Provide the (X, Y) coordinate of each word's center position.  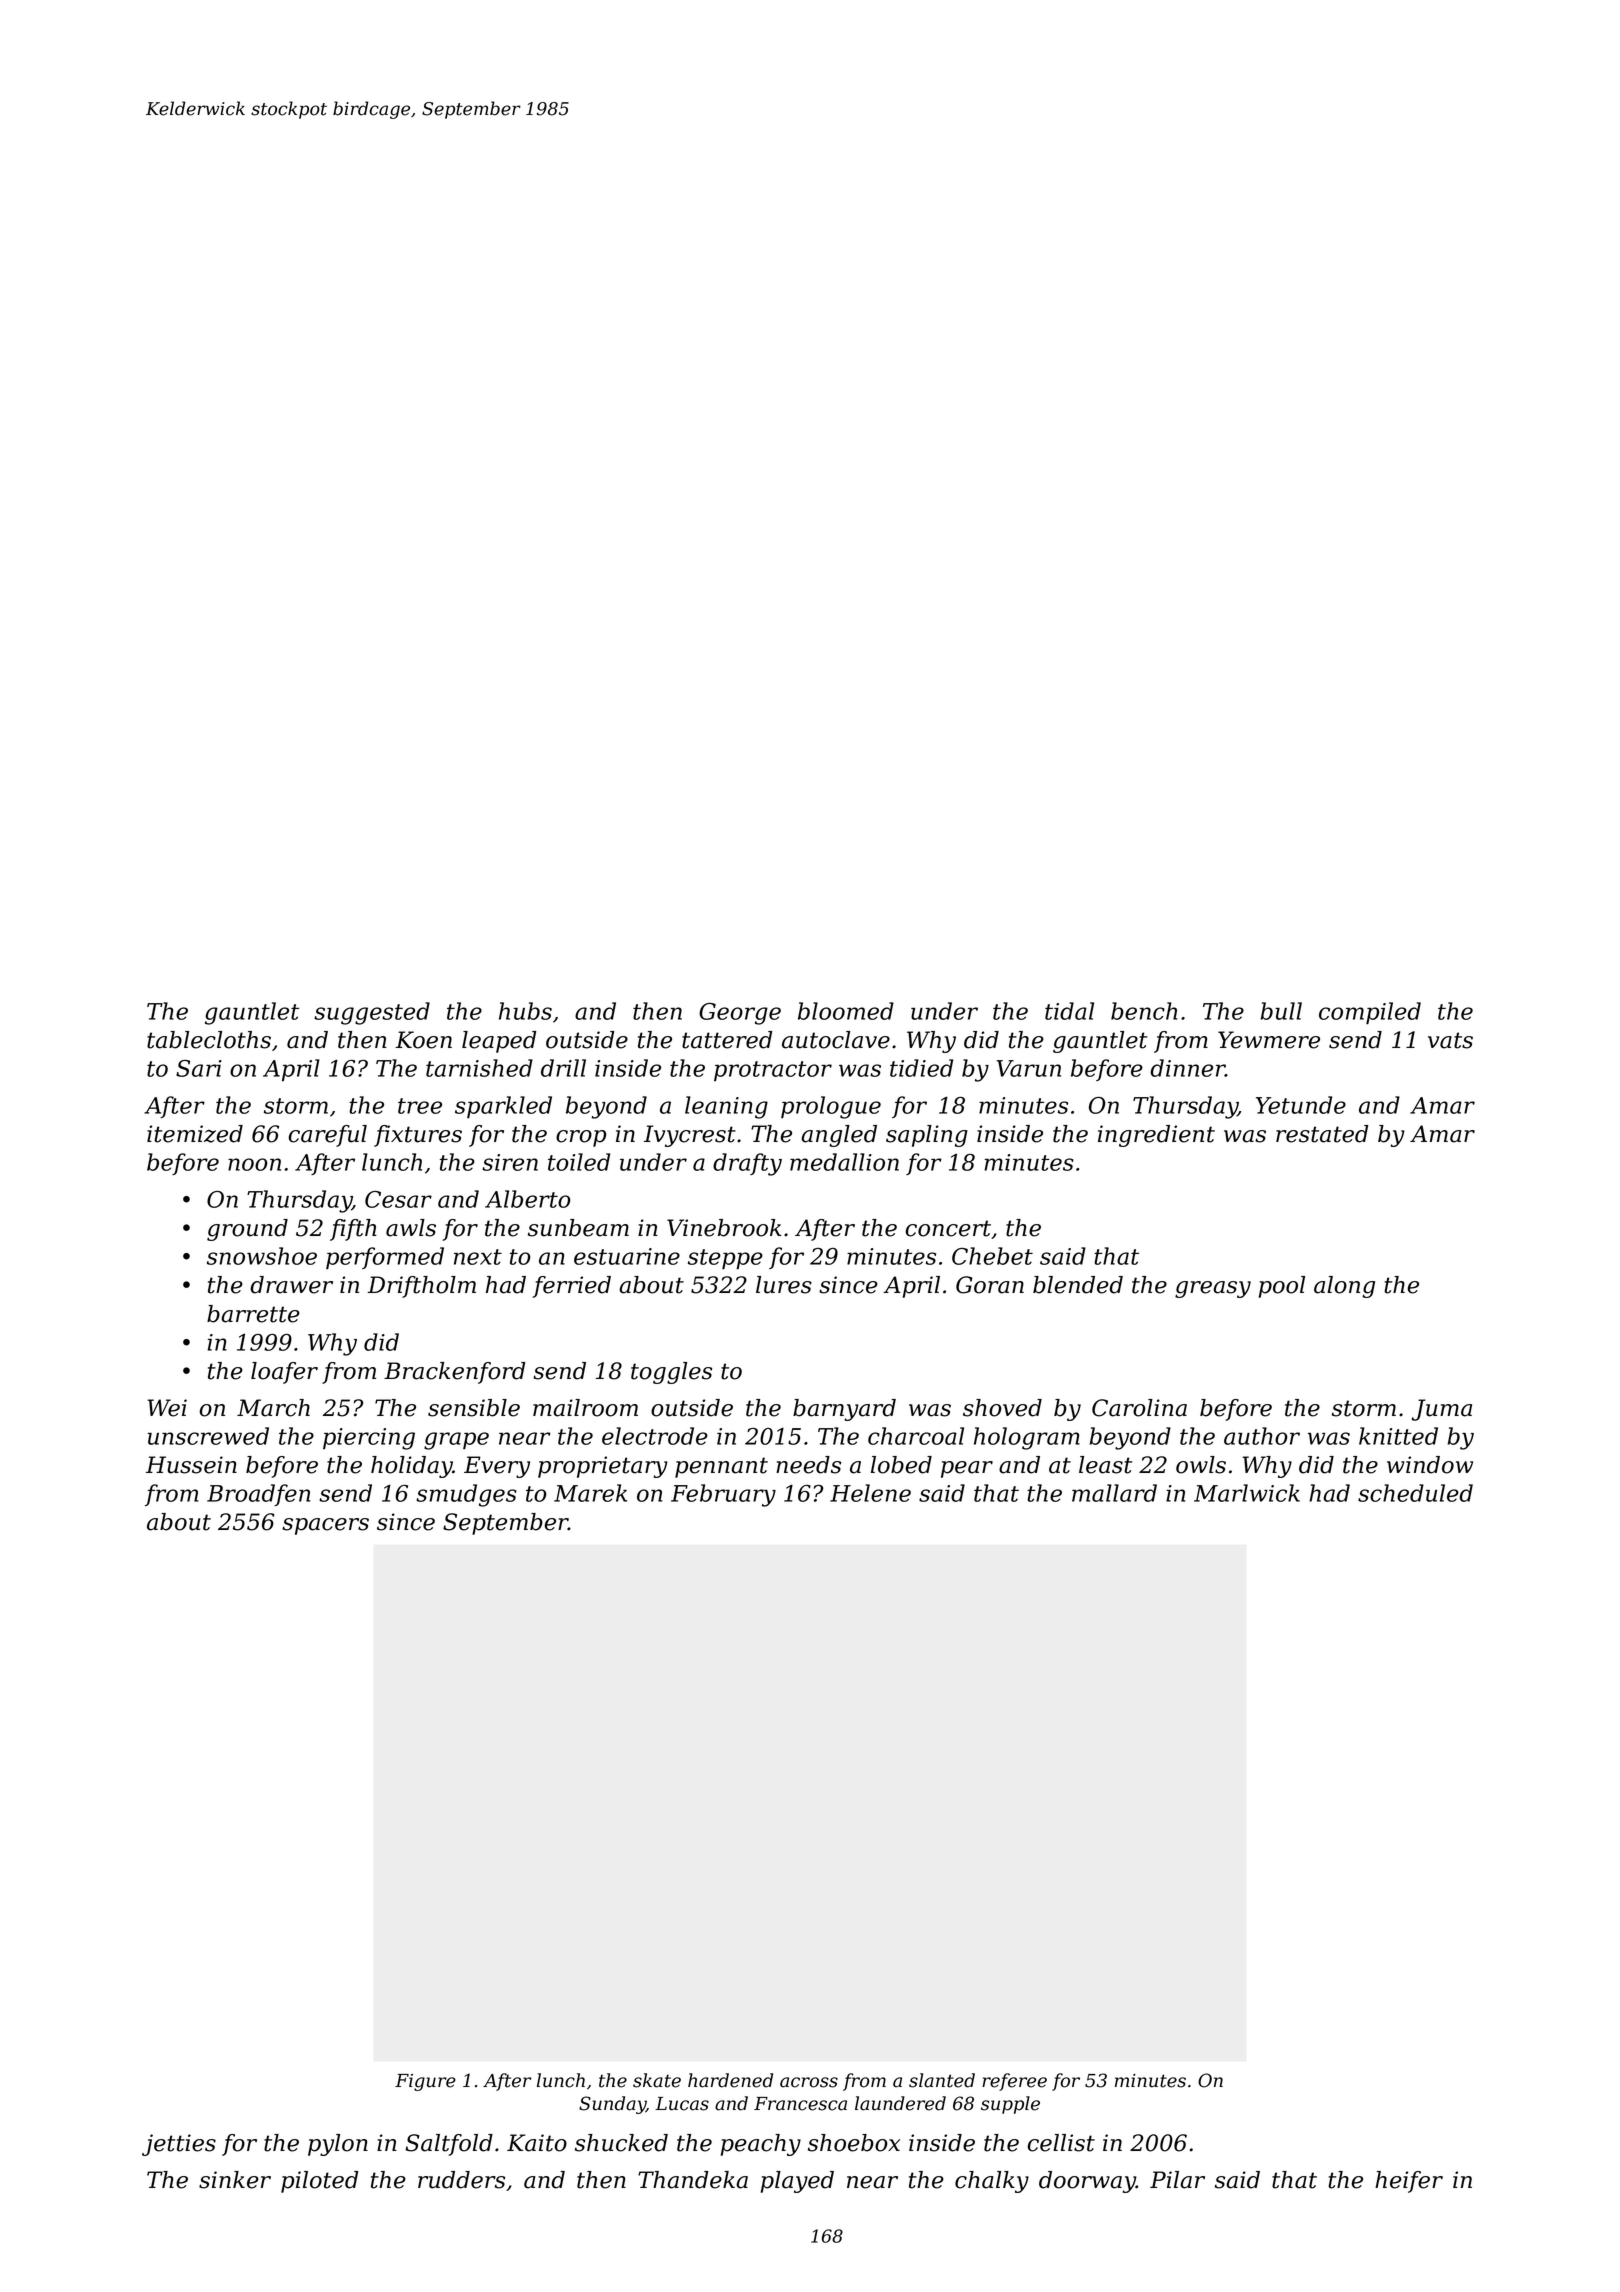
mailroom (585, 1408)
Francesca (800, 2104)
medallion (844, 1162)
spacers (325, 1526)
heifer (1409, 2182)
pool (1282, 1287)
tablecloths (209, 1040)
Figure (425, 2082)
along (1344, 1287)
